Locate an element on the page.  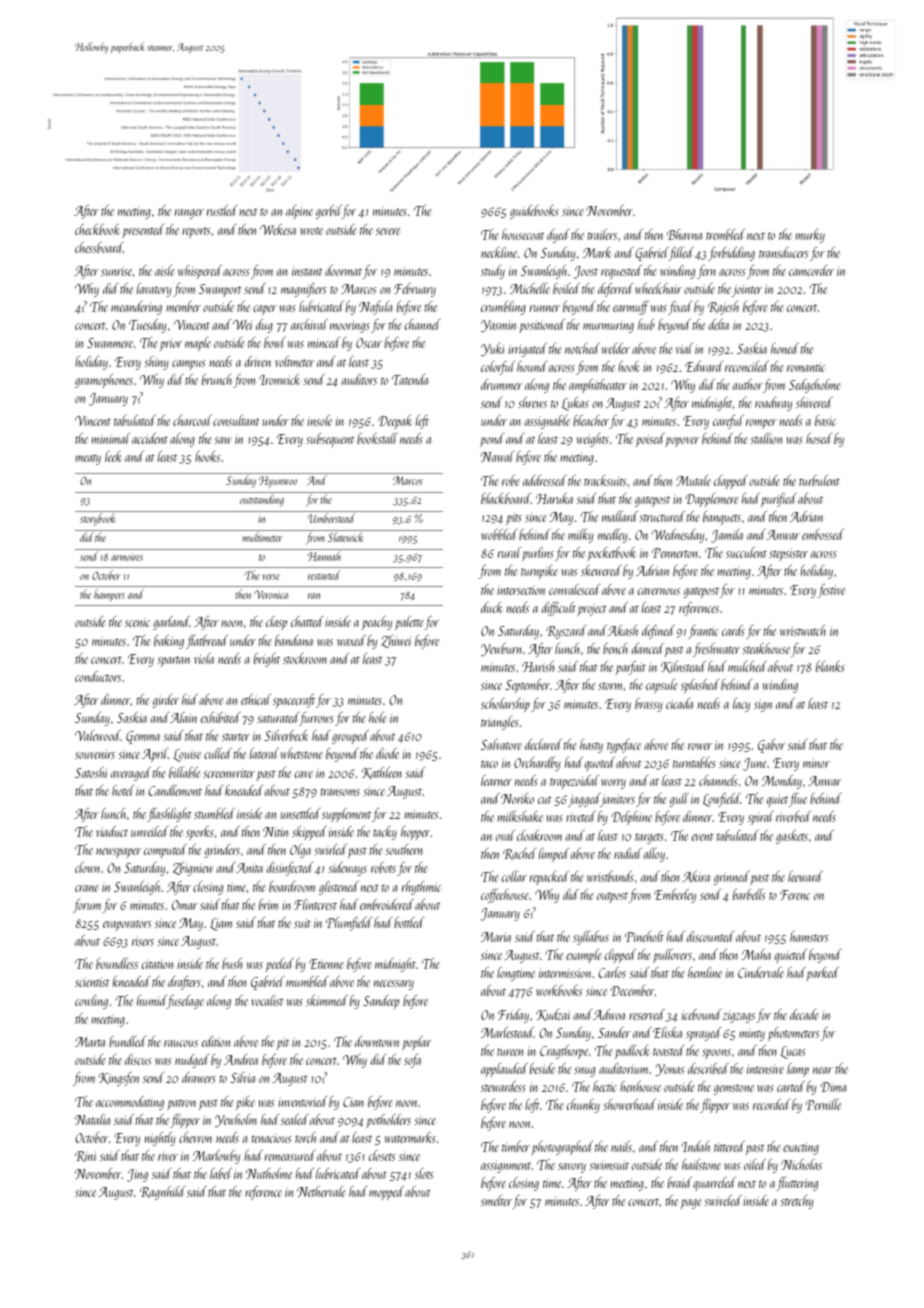
poplar is located at coordinates (417, 1043).
